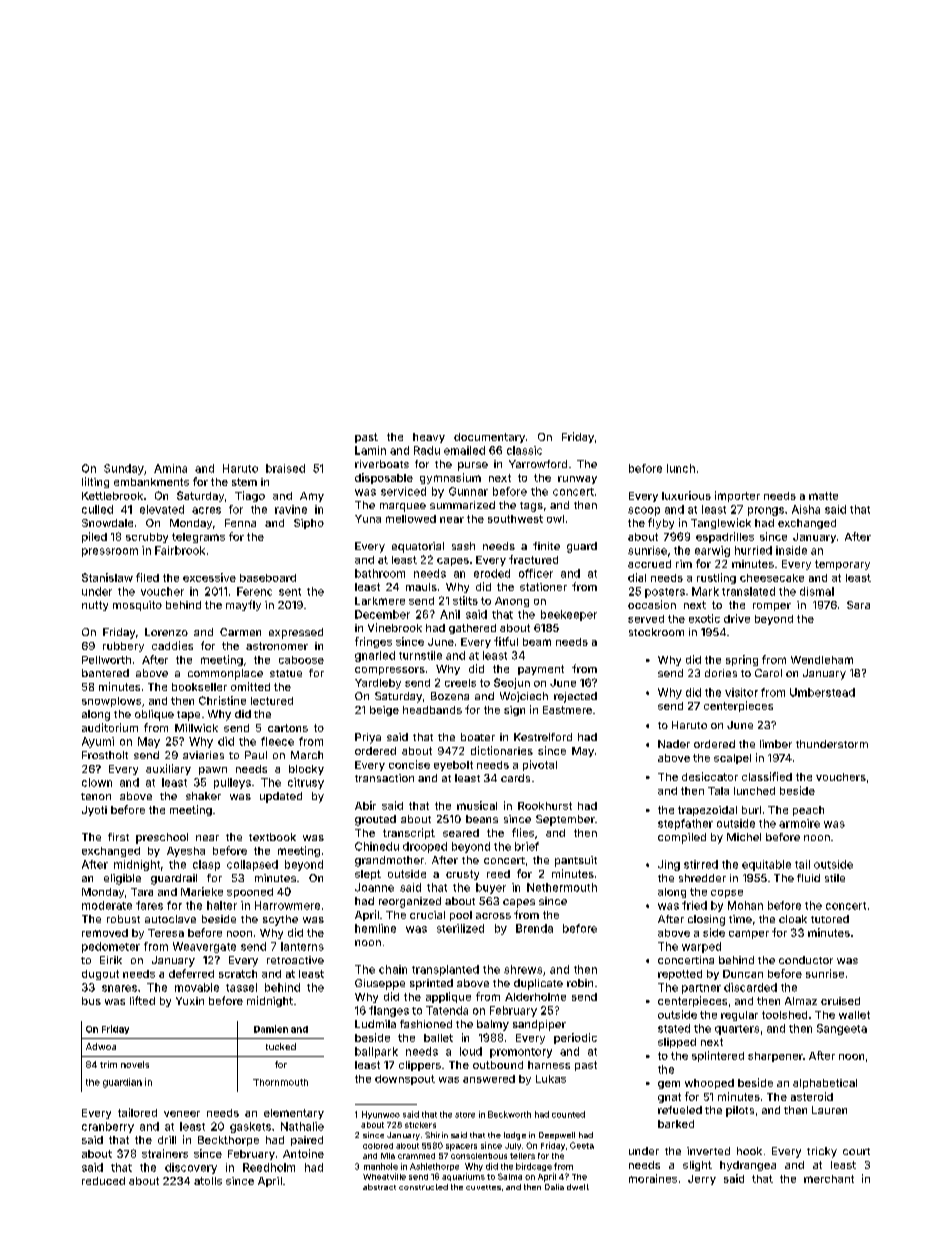 This screenshot has height=1233, width=952. I want to click on peach, so click(808, 811).
